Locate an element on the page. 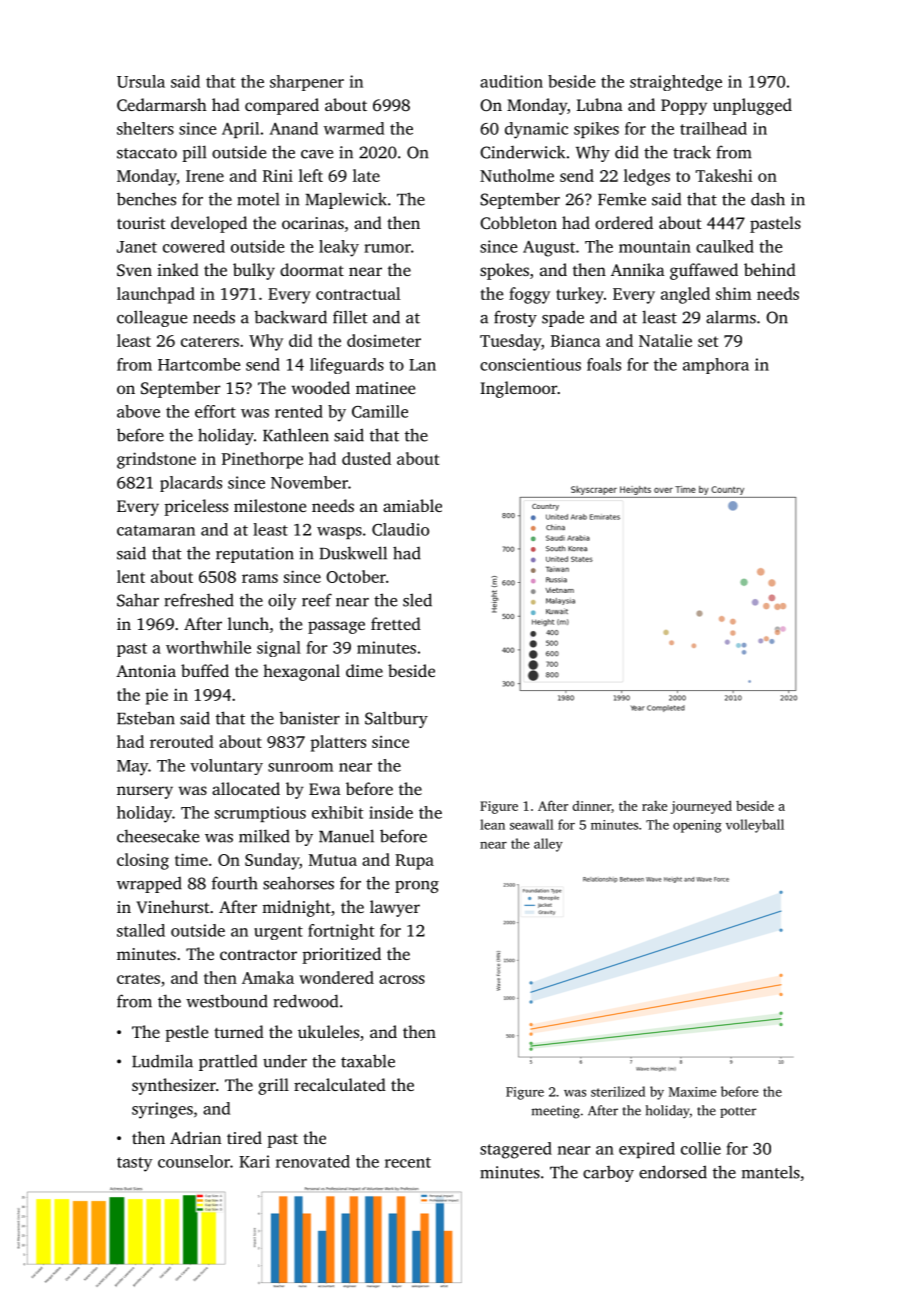 This image has height=1308, width=924. foggy is located at coordinates (529, 295).
